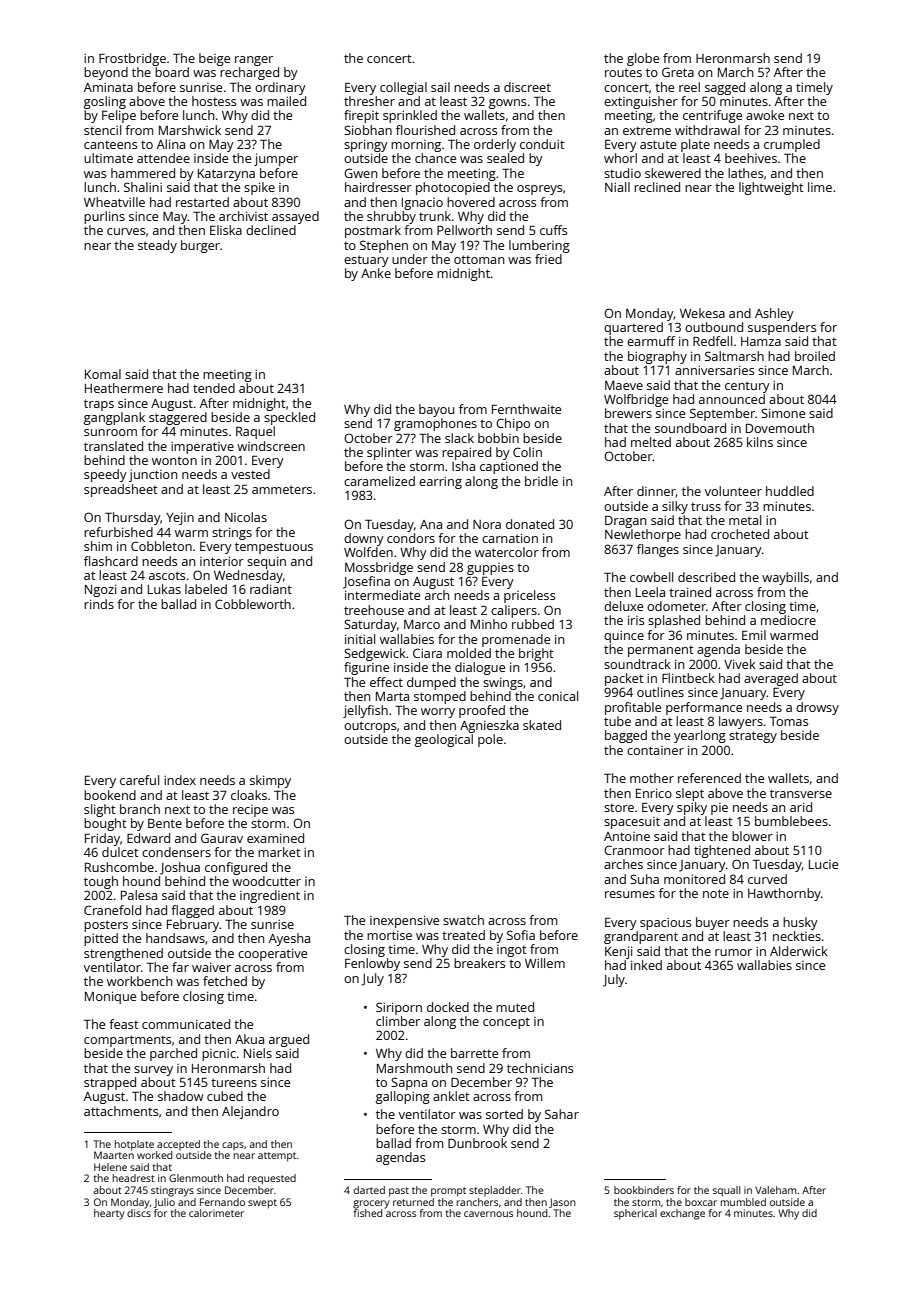 This page has width=924, height=1308. Describe the element at coordinates (530, 524) in the page. I see `donated` at that location.
